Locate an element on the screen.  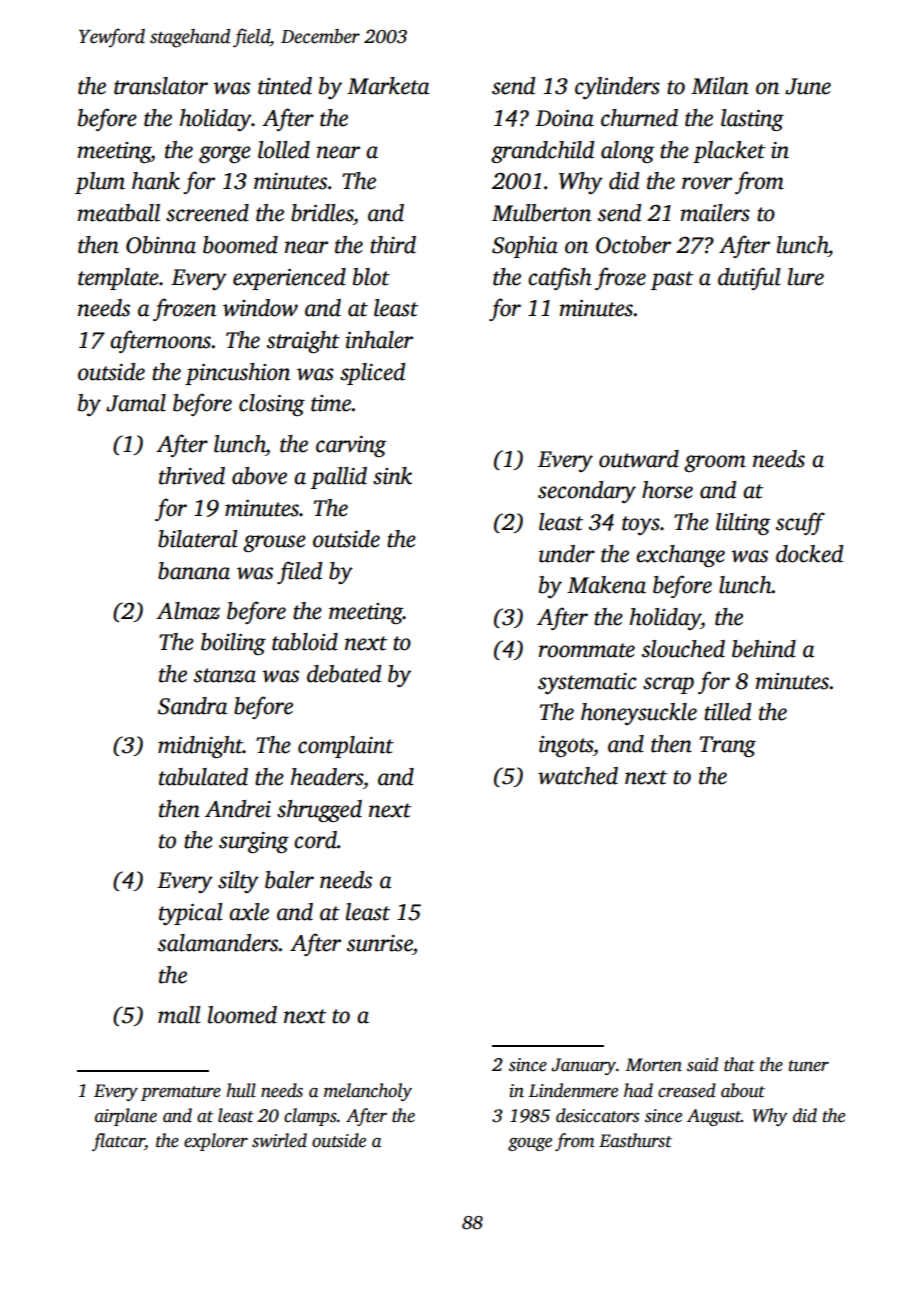
filed is located at coordinates (299, 572).
